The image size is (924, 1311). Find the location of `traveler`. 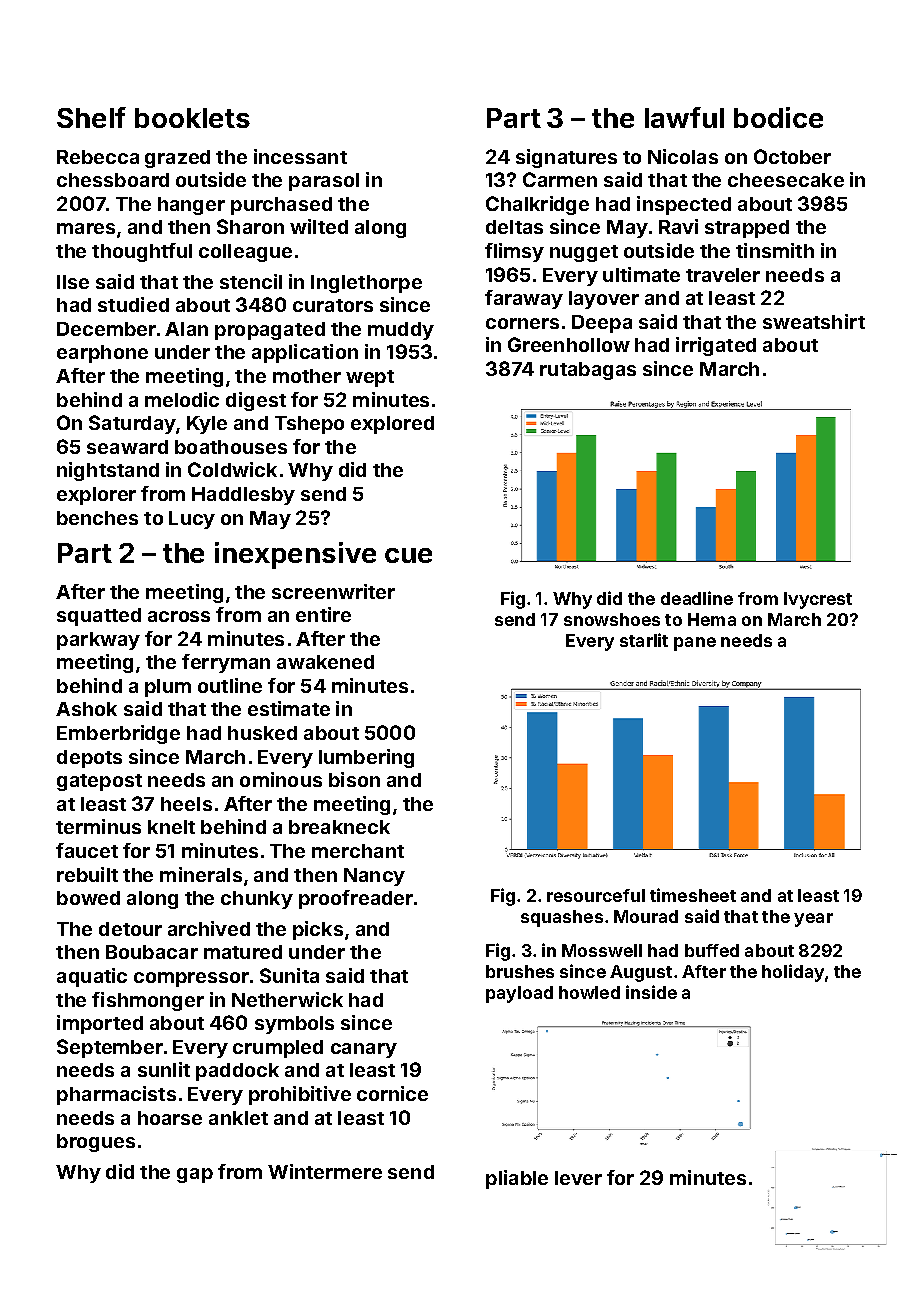

traveler is located at coordinates (723, 275).
